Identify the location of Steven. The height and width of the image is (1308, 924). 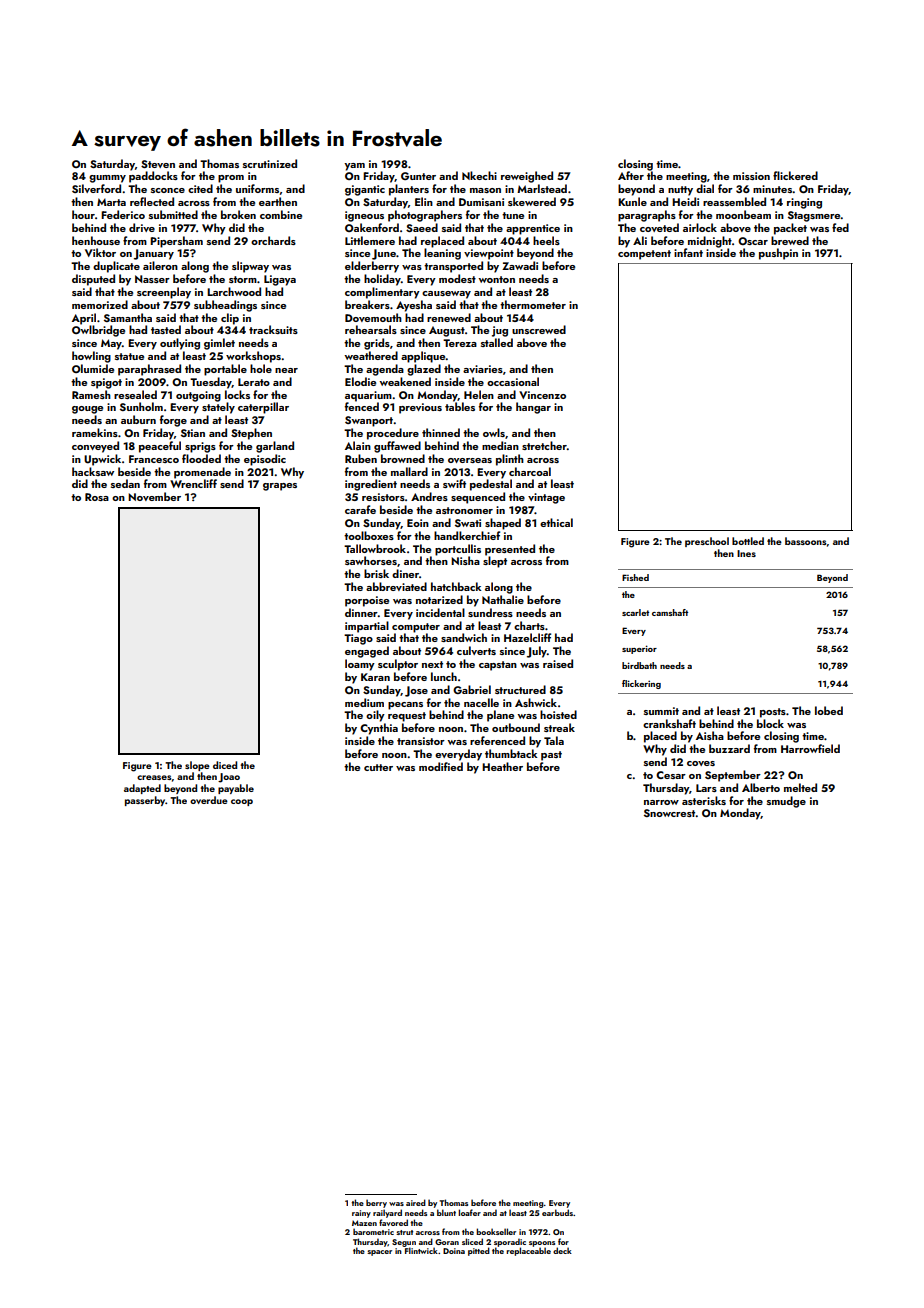
(158, 164).
